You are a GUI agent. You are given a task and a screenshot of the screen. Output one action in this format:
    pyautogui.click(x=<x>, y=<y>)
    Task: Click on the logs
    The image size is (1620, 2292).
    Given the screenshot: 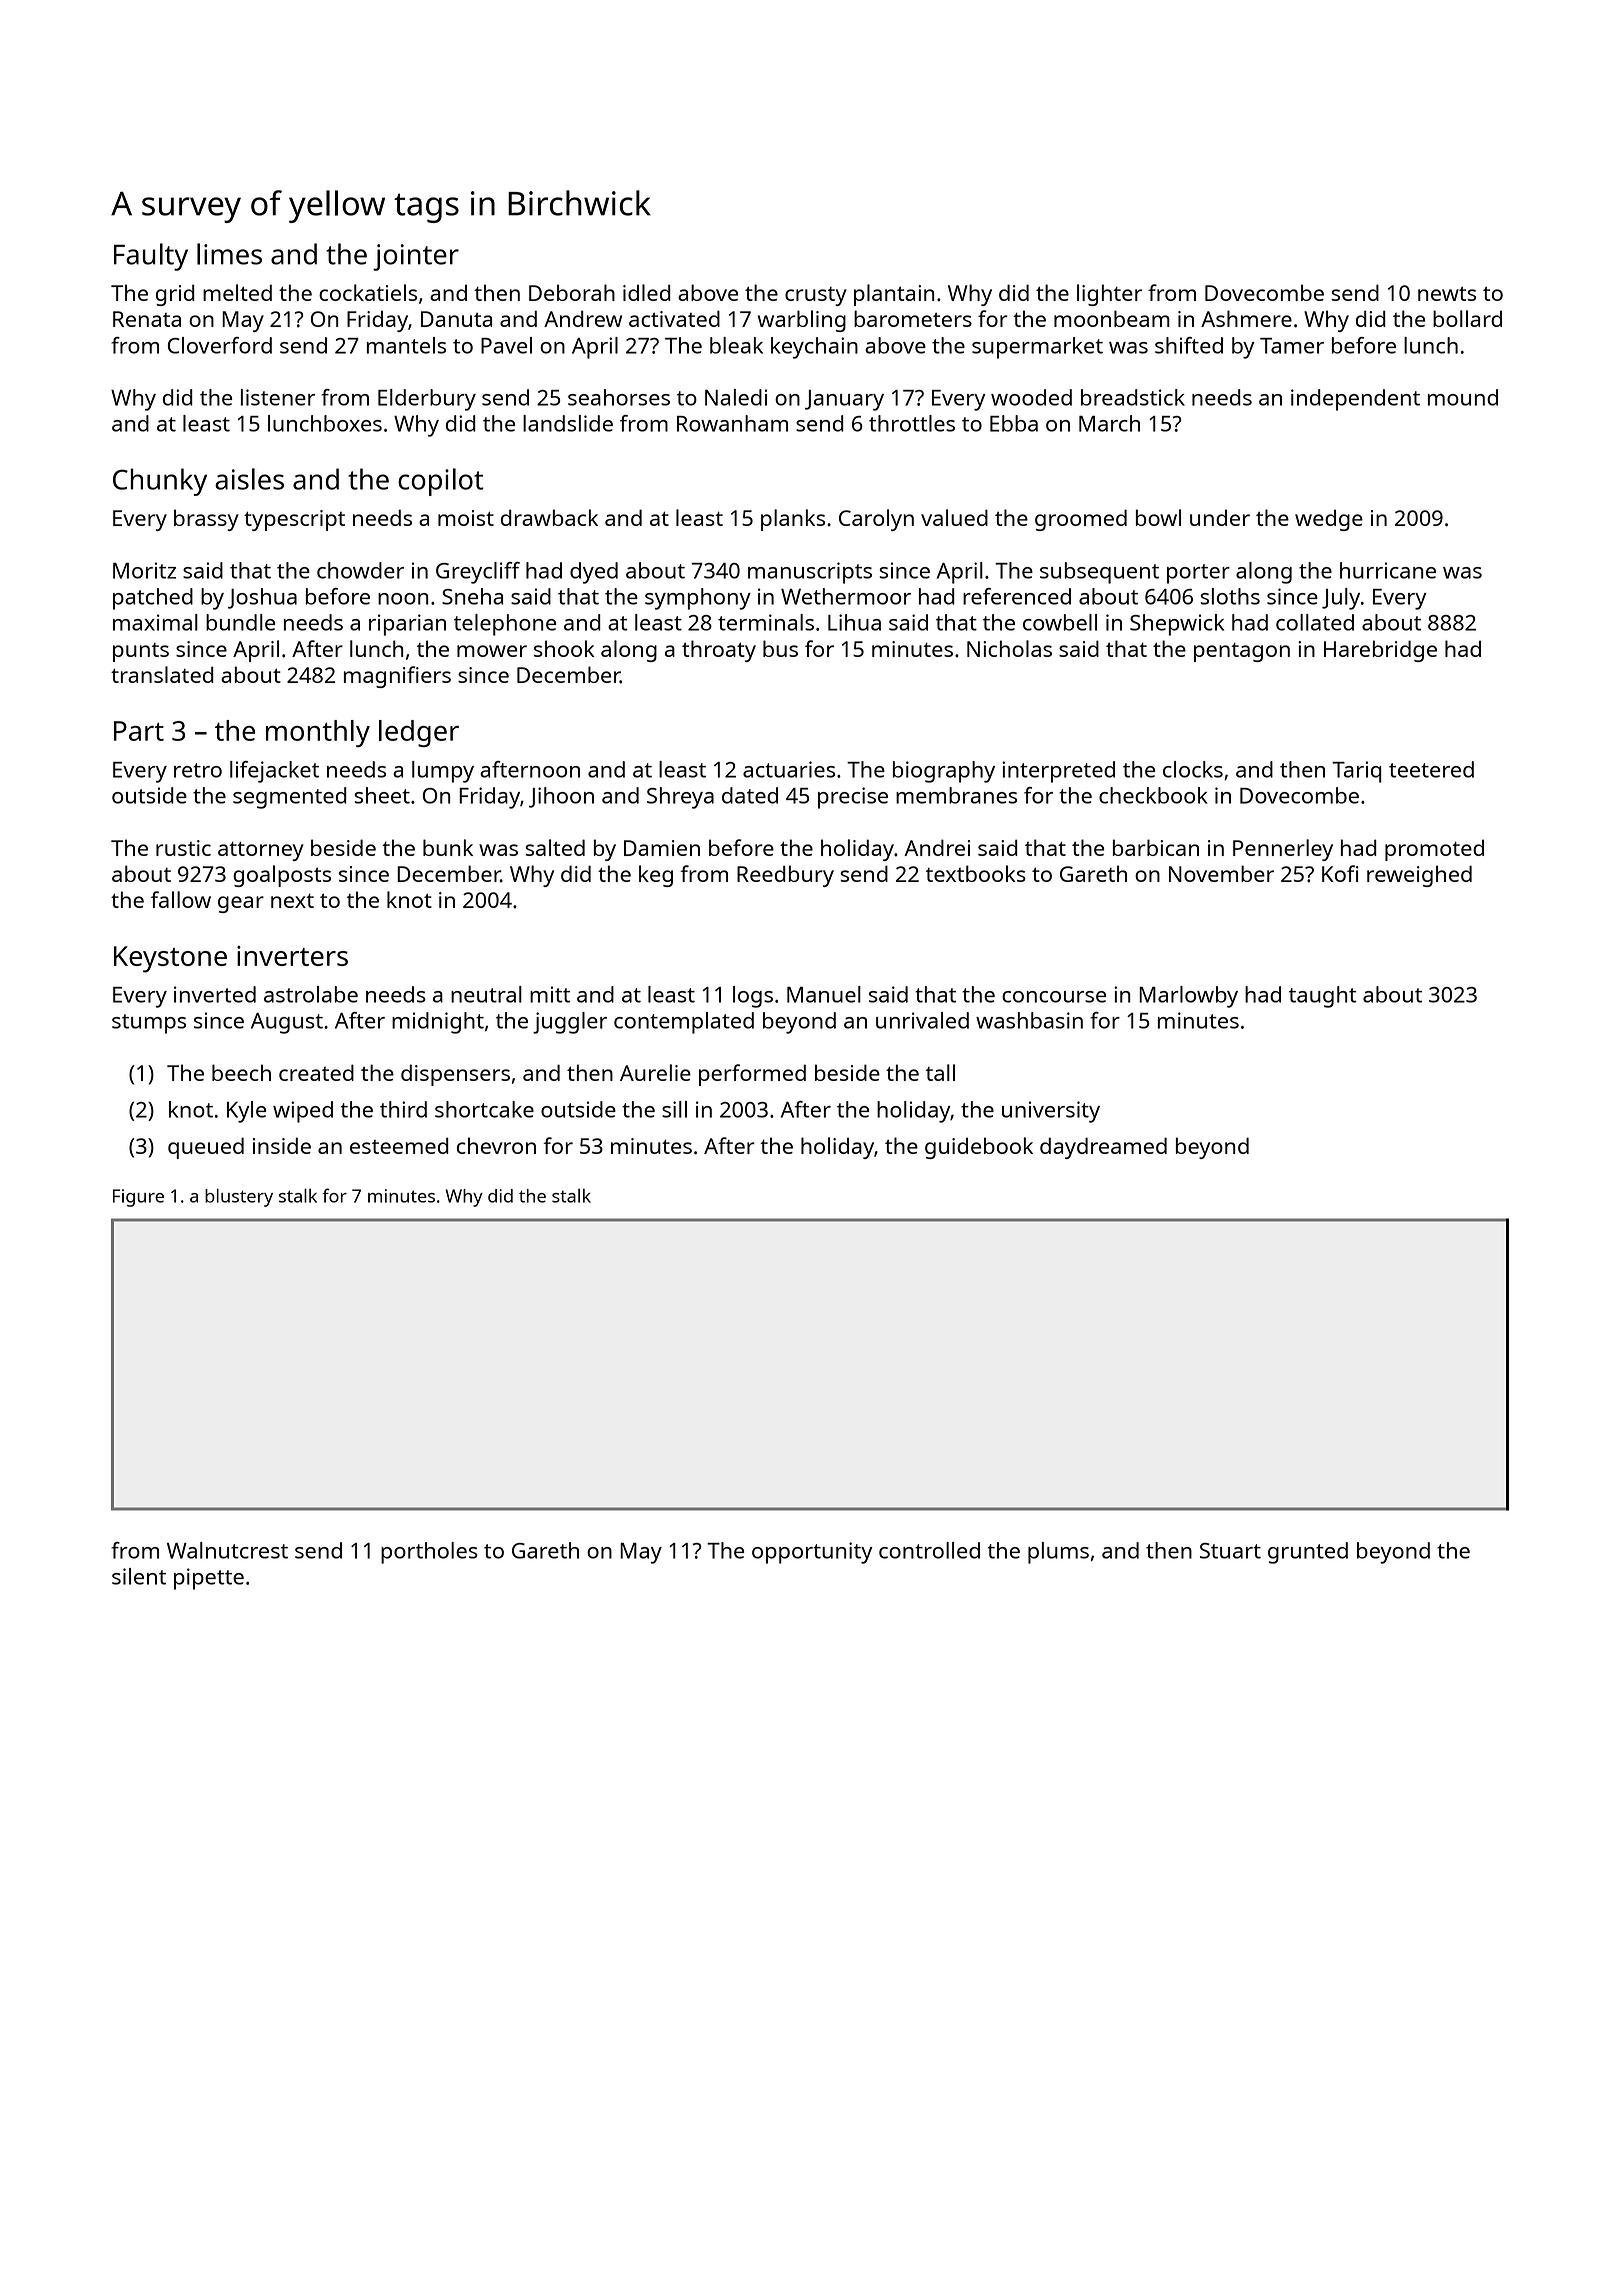 What is the action you would take?
    pyautogui.click(x=753, y=997)
